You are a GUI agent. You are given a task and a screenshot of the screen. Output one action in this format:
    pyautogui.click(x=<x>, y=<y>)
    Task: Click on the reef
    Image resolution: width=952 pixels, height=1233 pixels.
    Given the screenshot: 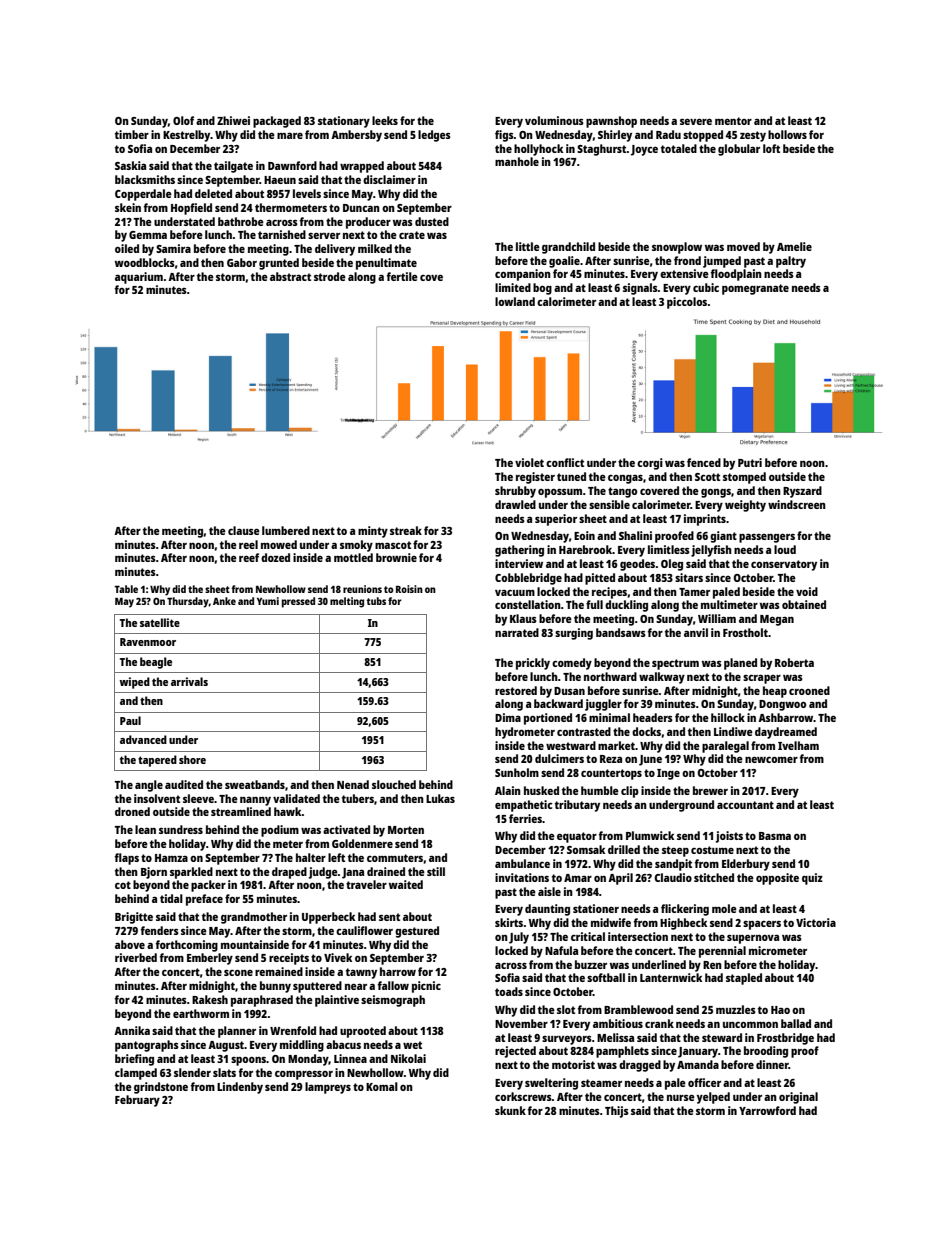 What is the action you would take?
    pyautogui.click(x=249, y=557)
